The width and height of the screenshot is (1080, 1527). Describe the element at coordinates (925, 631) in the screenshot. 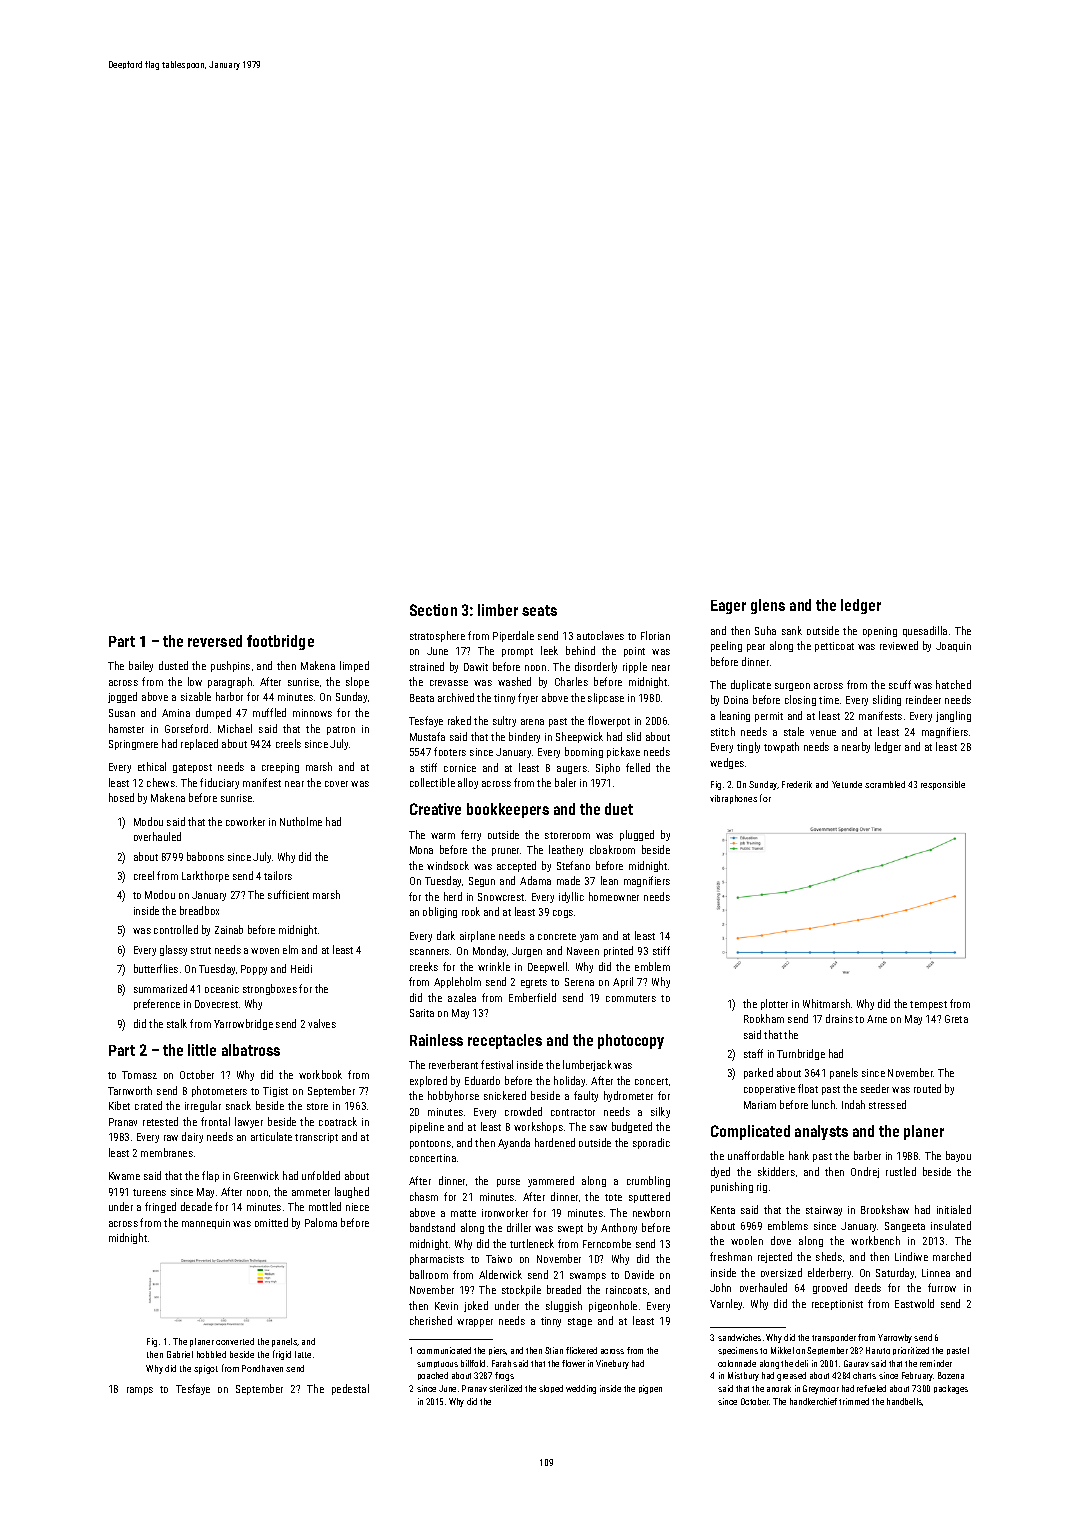

I see `quesadilla` at that location.
